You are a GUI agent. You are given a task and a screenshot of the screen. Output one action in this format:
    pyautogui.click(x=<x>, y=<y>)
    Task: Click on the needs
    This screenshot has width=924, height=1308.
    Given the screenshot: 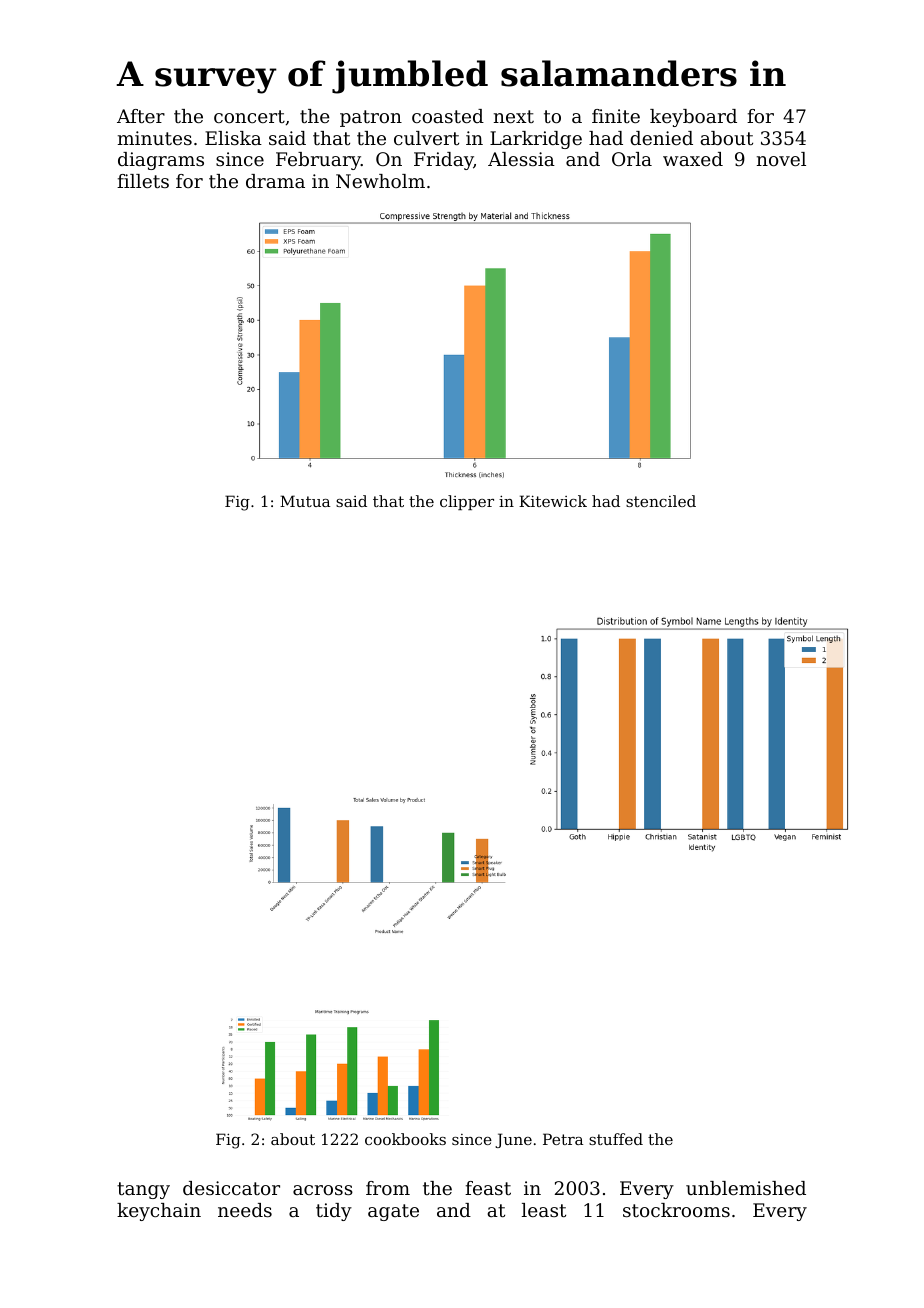 What is the action you would take?
    pyautogui.click(x=245, y=1210)
